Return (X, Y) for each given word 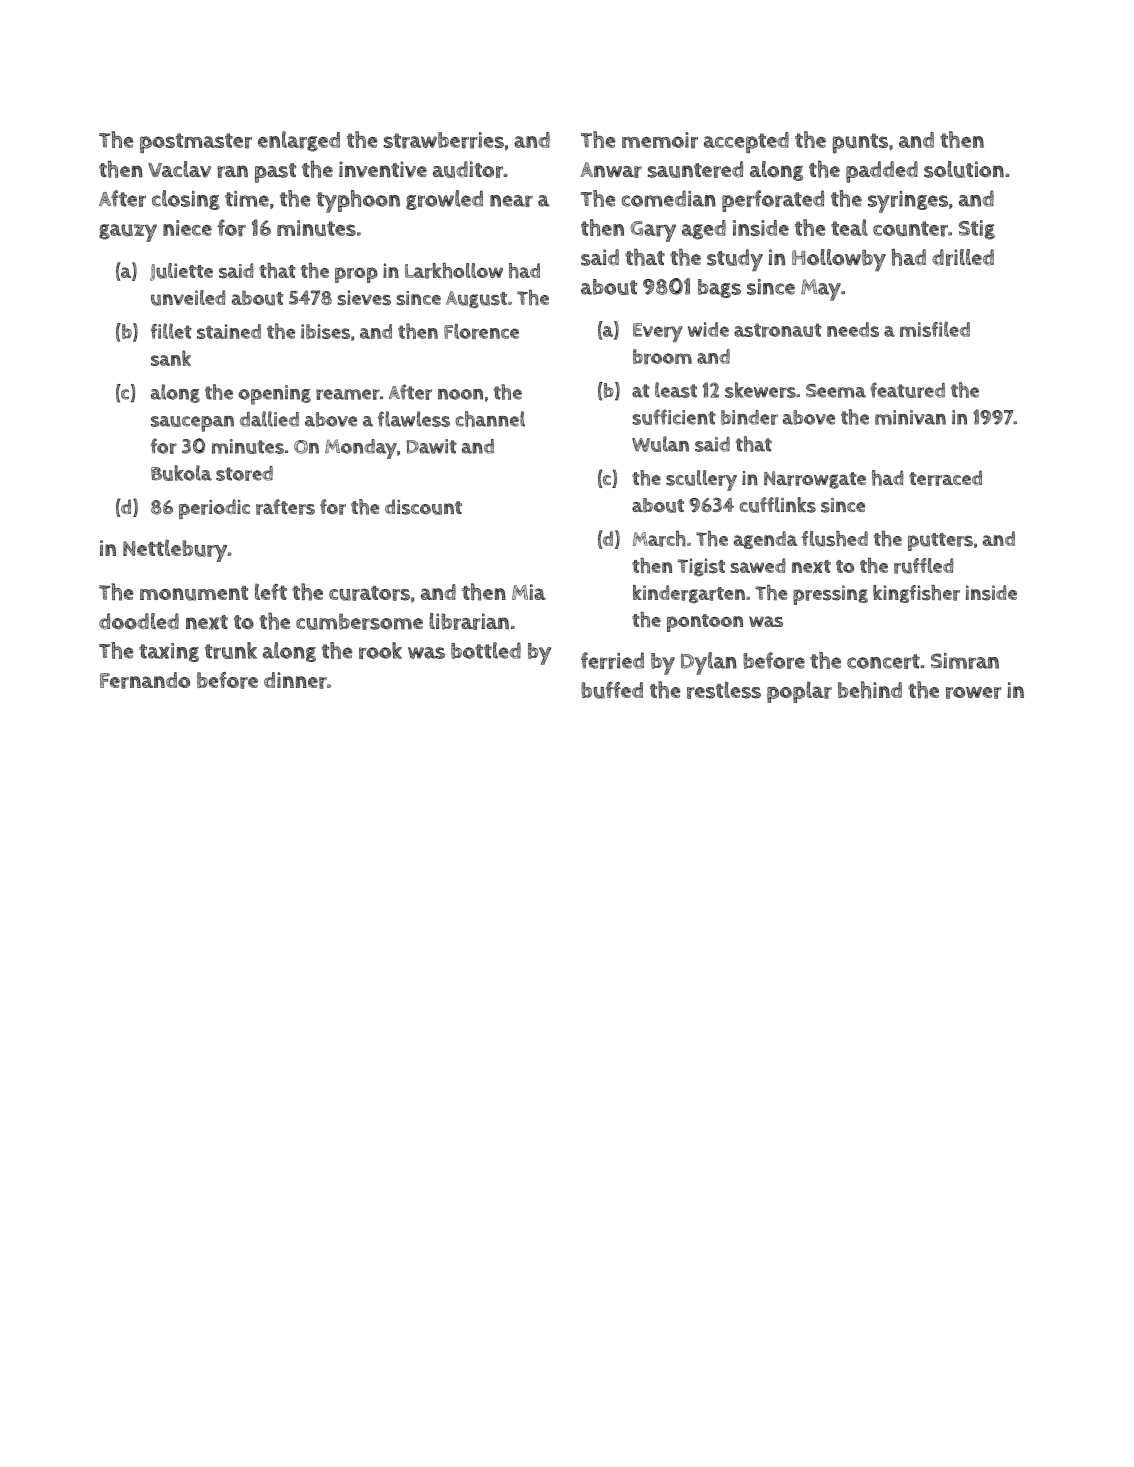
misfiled (935, 329)
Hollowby (839, 260)
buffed (612, 690)
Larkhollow (454, 271)
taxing (169, 652)
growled (444, 200)
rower (973, 693)
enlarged (299, 141)
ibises (325, 331)
